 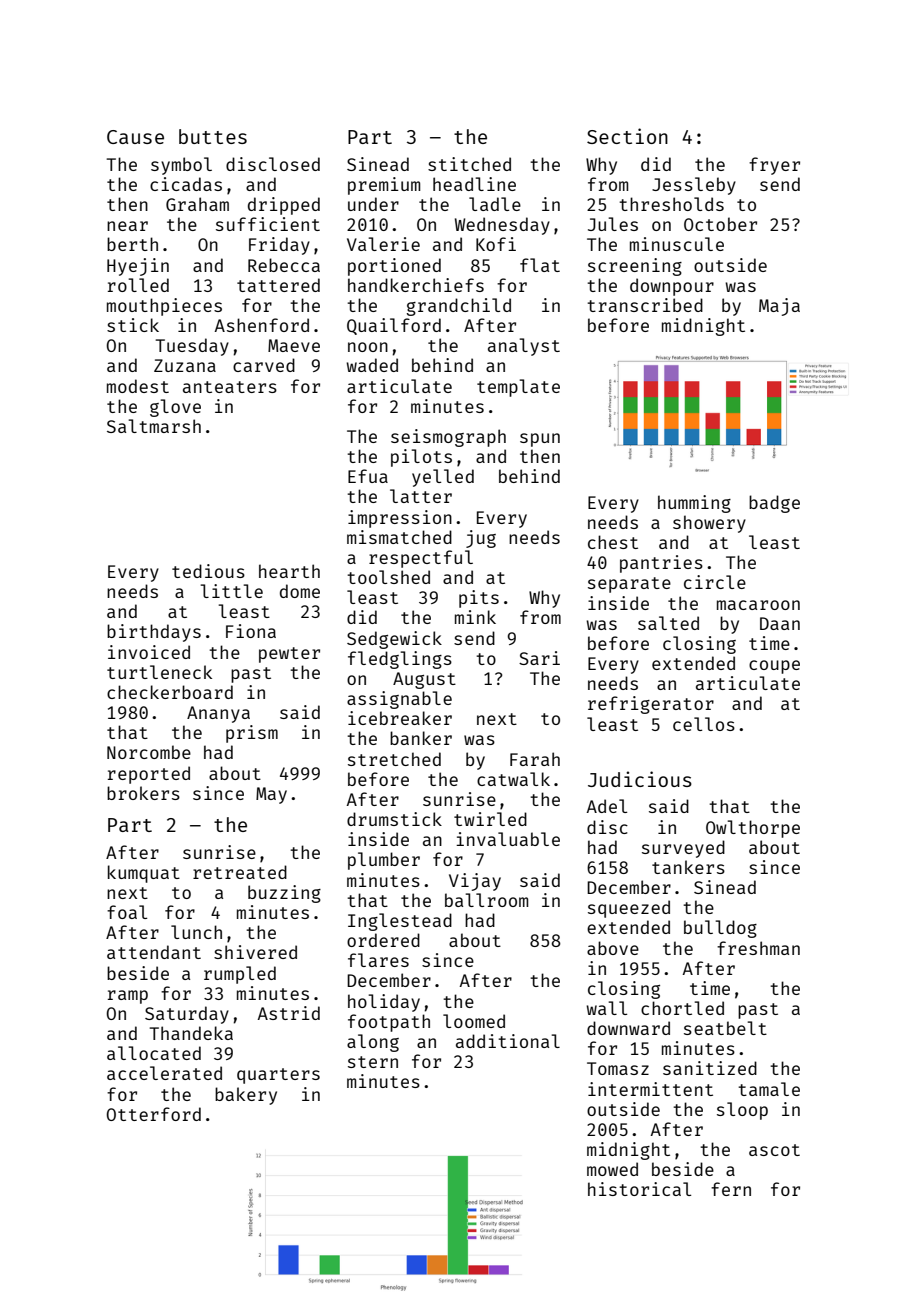 What do you see at coordinates (627, 136) in the screenshot?
I see `Section` at bounding box center [627, 136].
